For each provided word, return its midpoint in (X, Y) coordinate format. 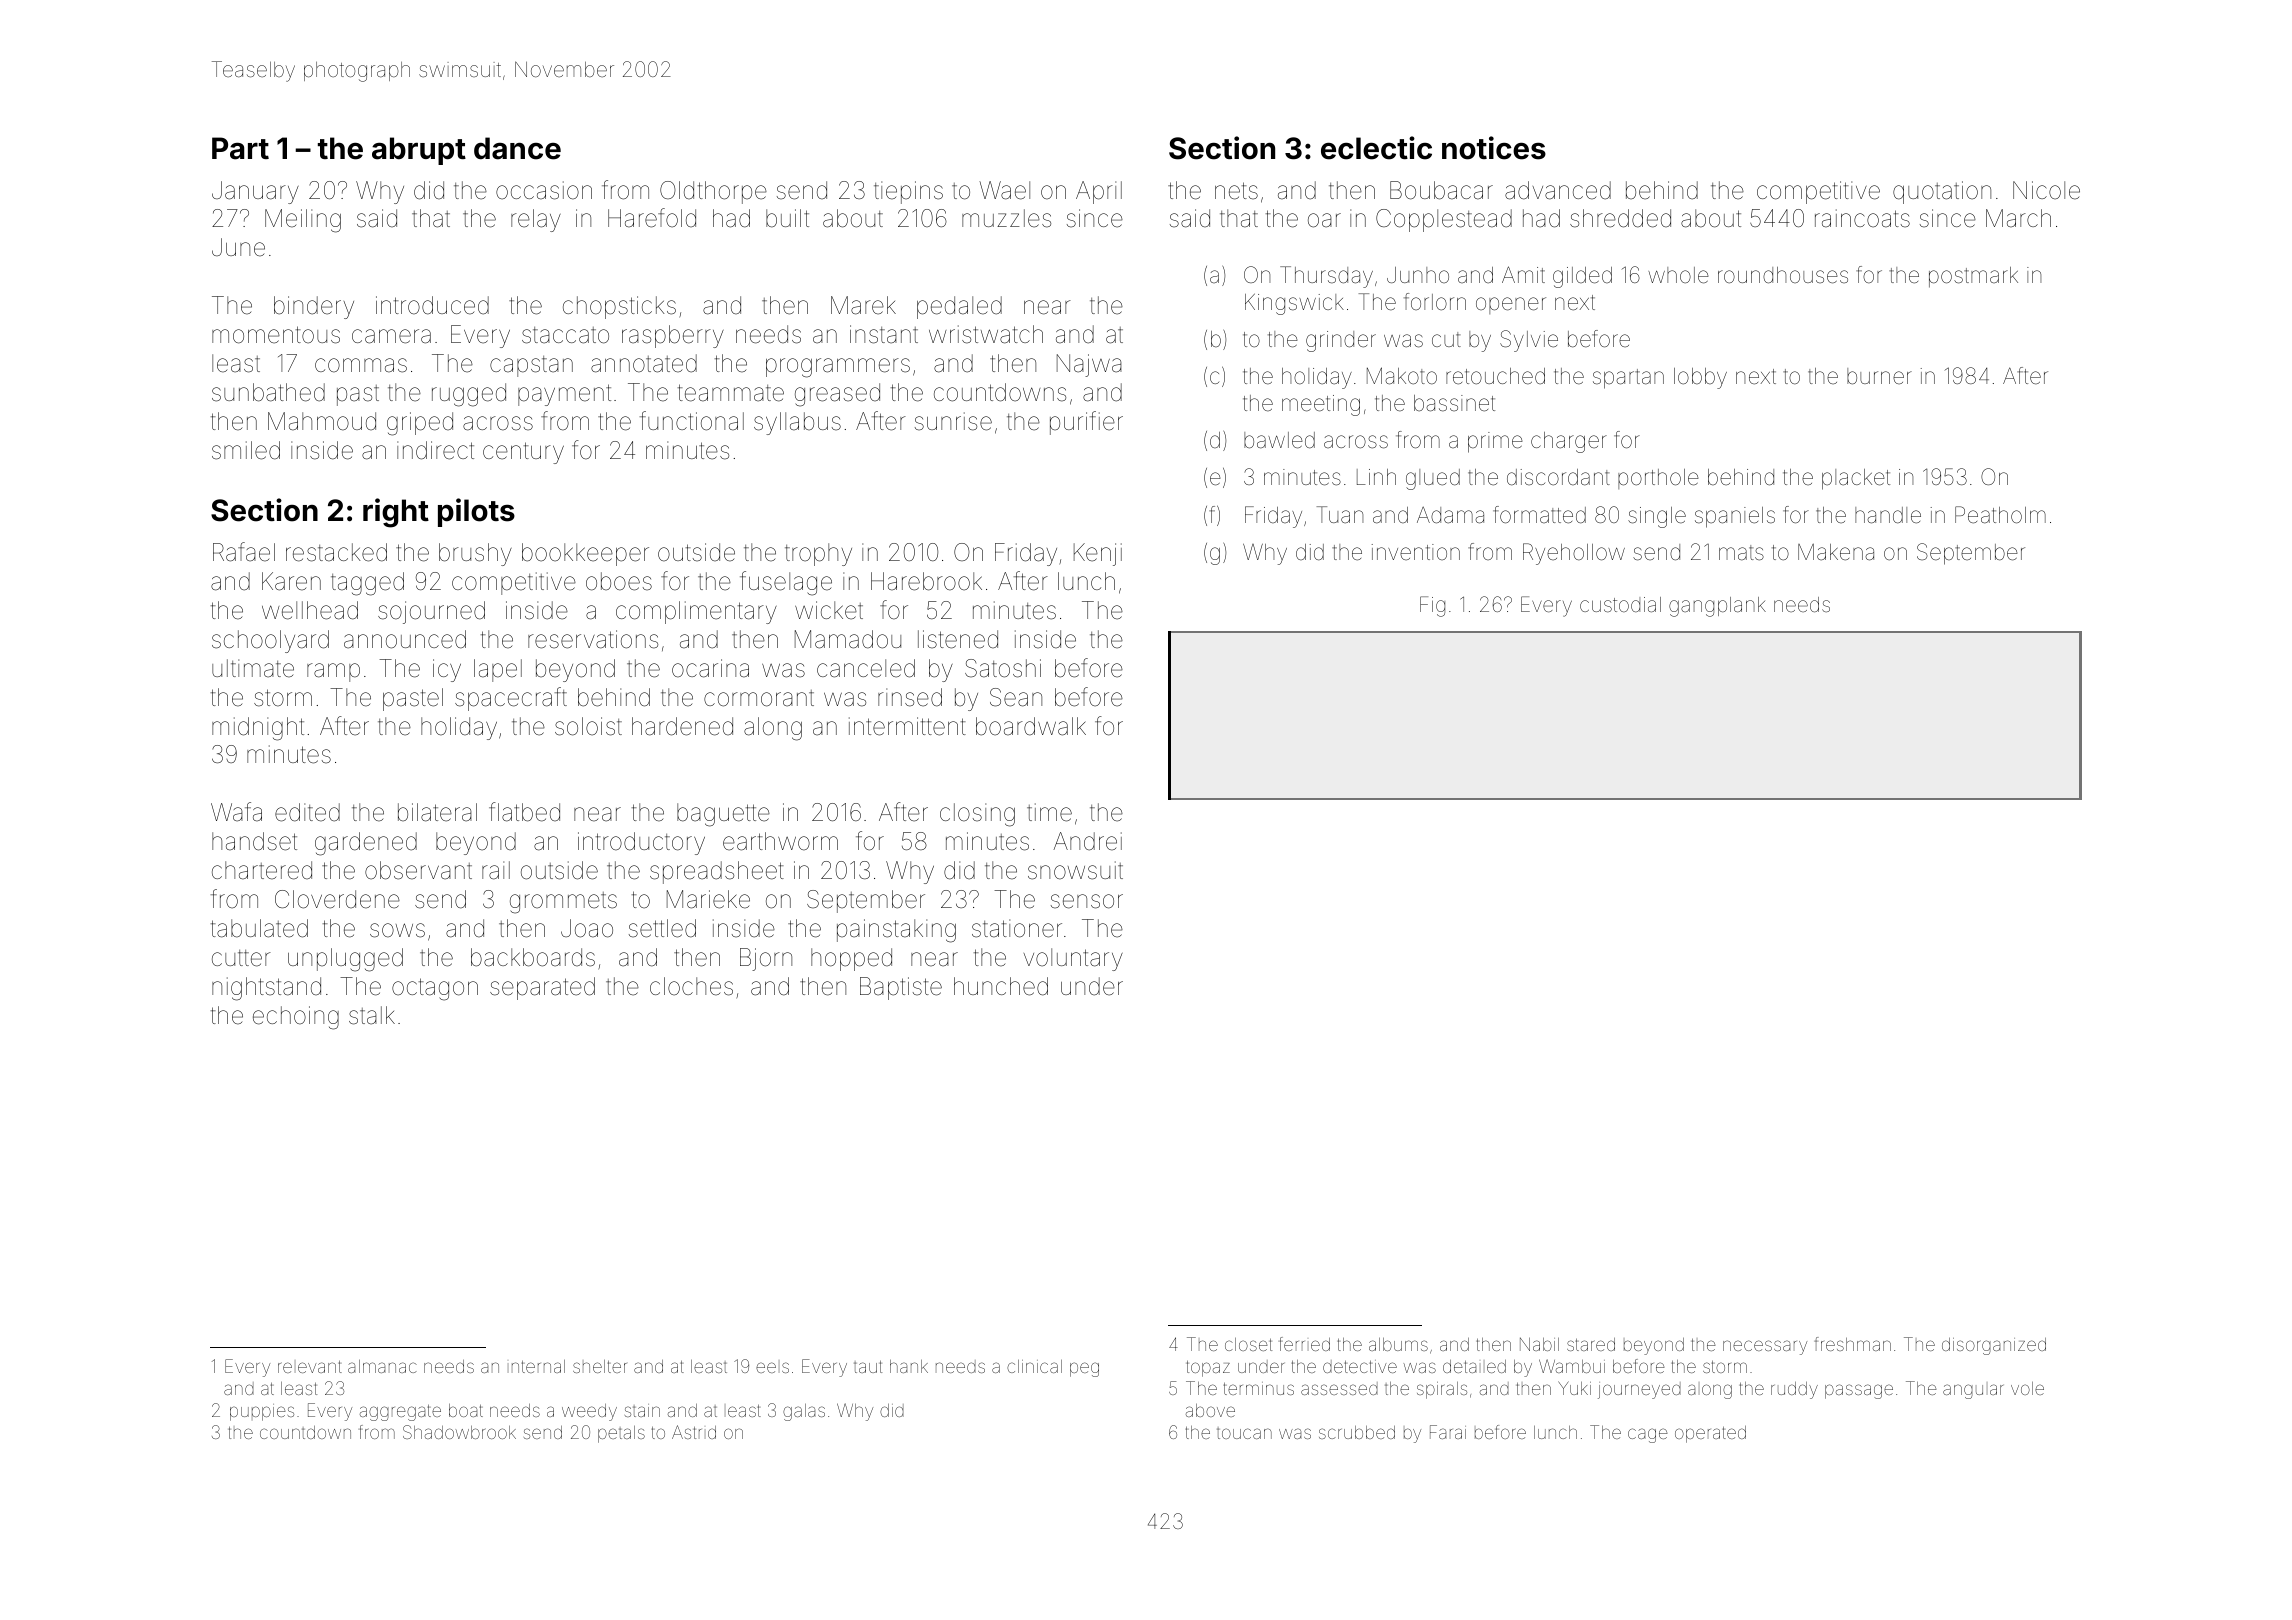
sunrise (953, 421)
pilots (476, 512)
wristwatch (986, 334)
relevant (310, 1367)
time (1049, 812)
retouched (1495, 376)
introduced (432, 305)
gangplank (1717, 607)
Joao (587, 928)
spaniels (1735, 517)
